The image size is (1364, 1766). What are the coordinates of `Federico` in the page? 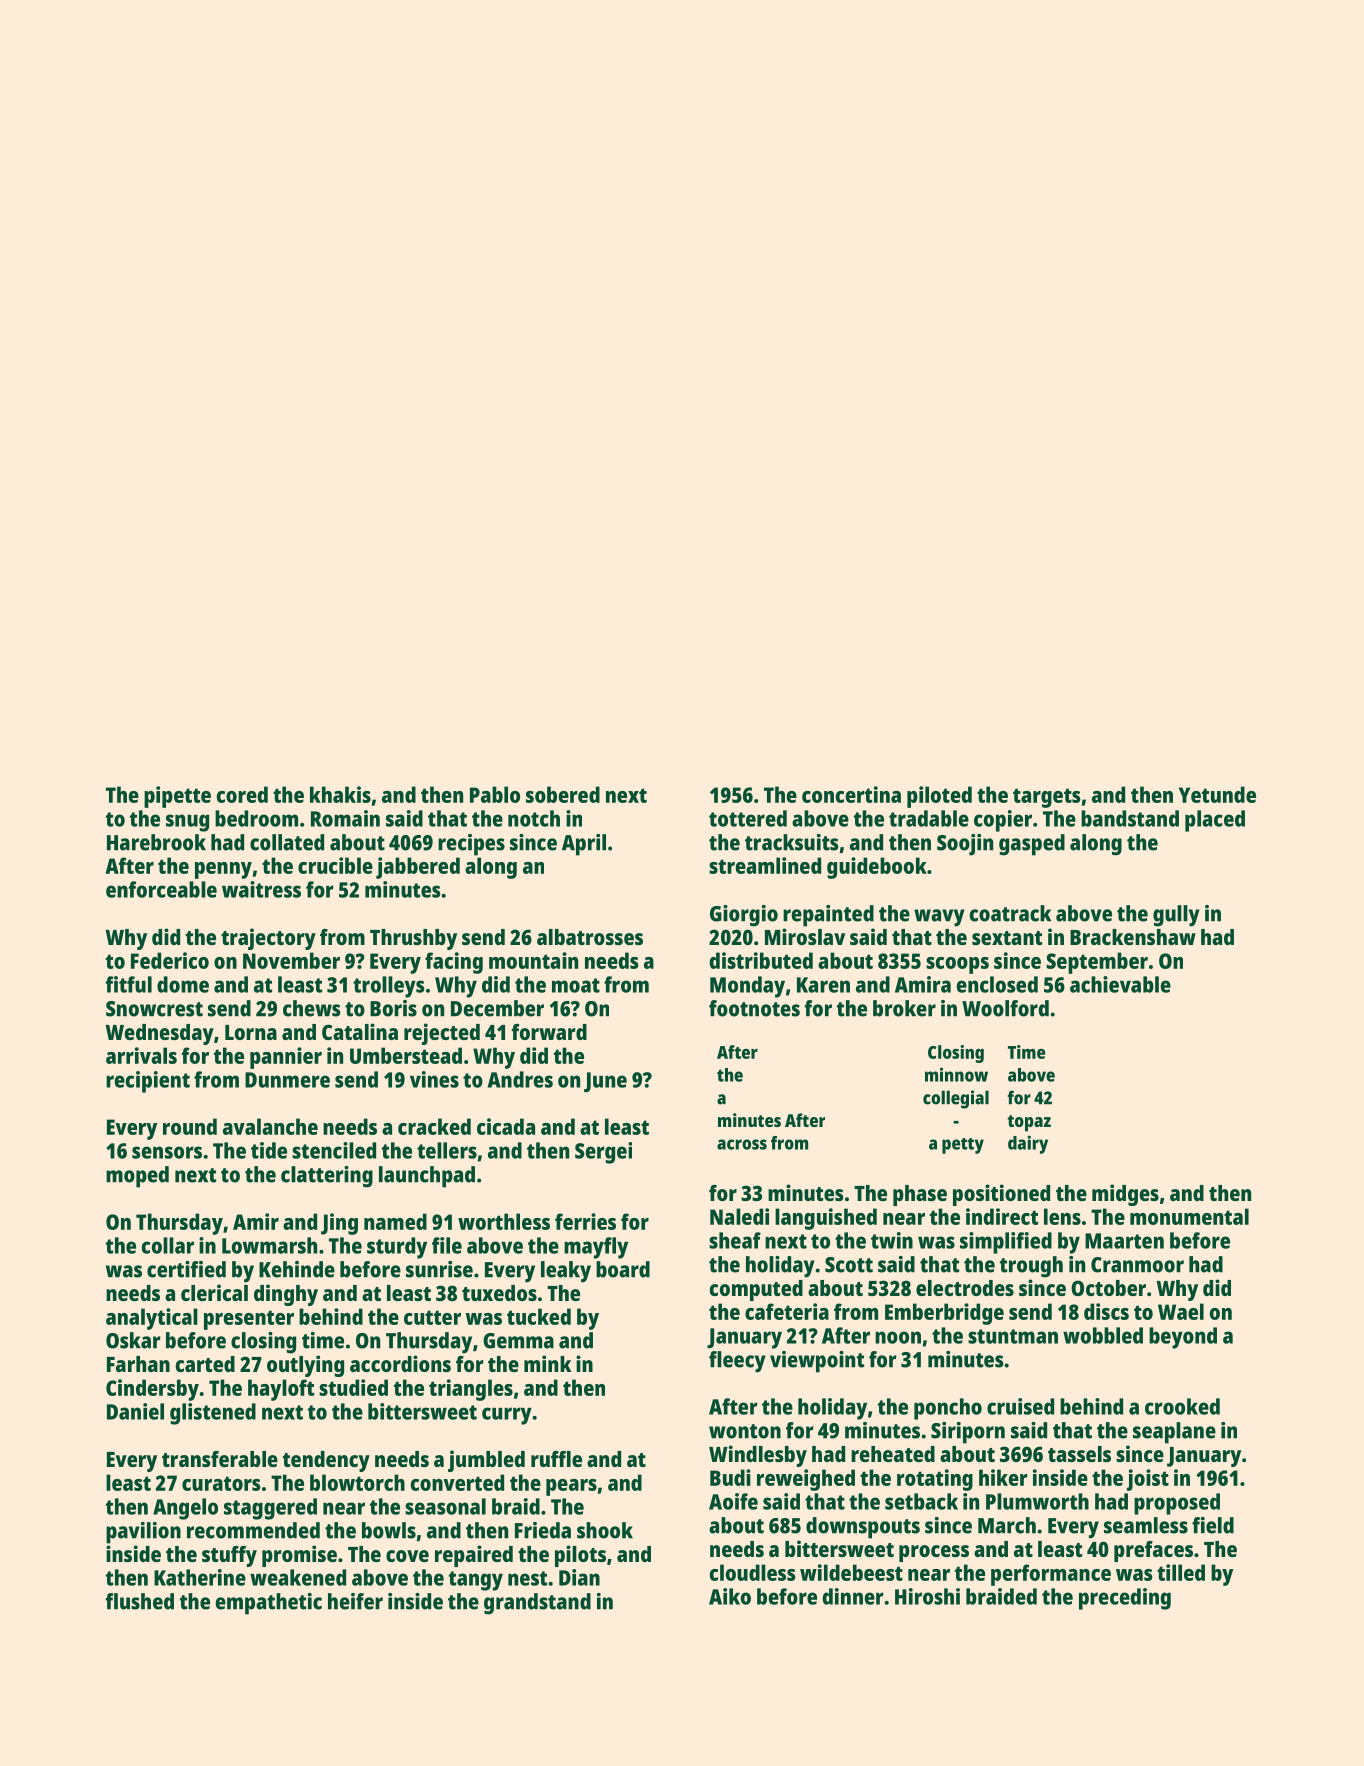 It's located at (170, 960).
